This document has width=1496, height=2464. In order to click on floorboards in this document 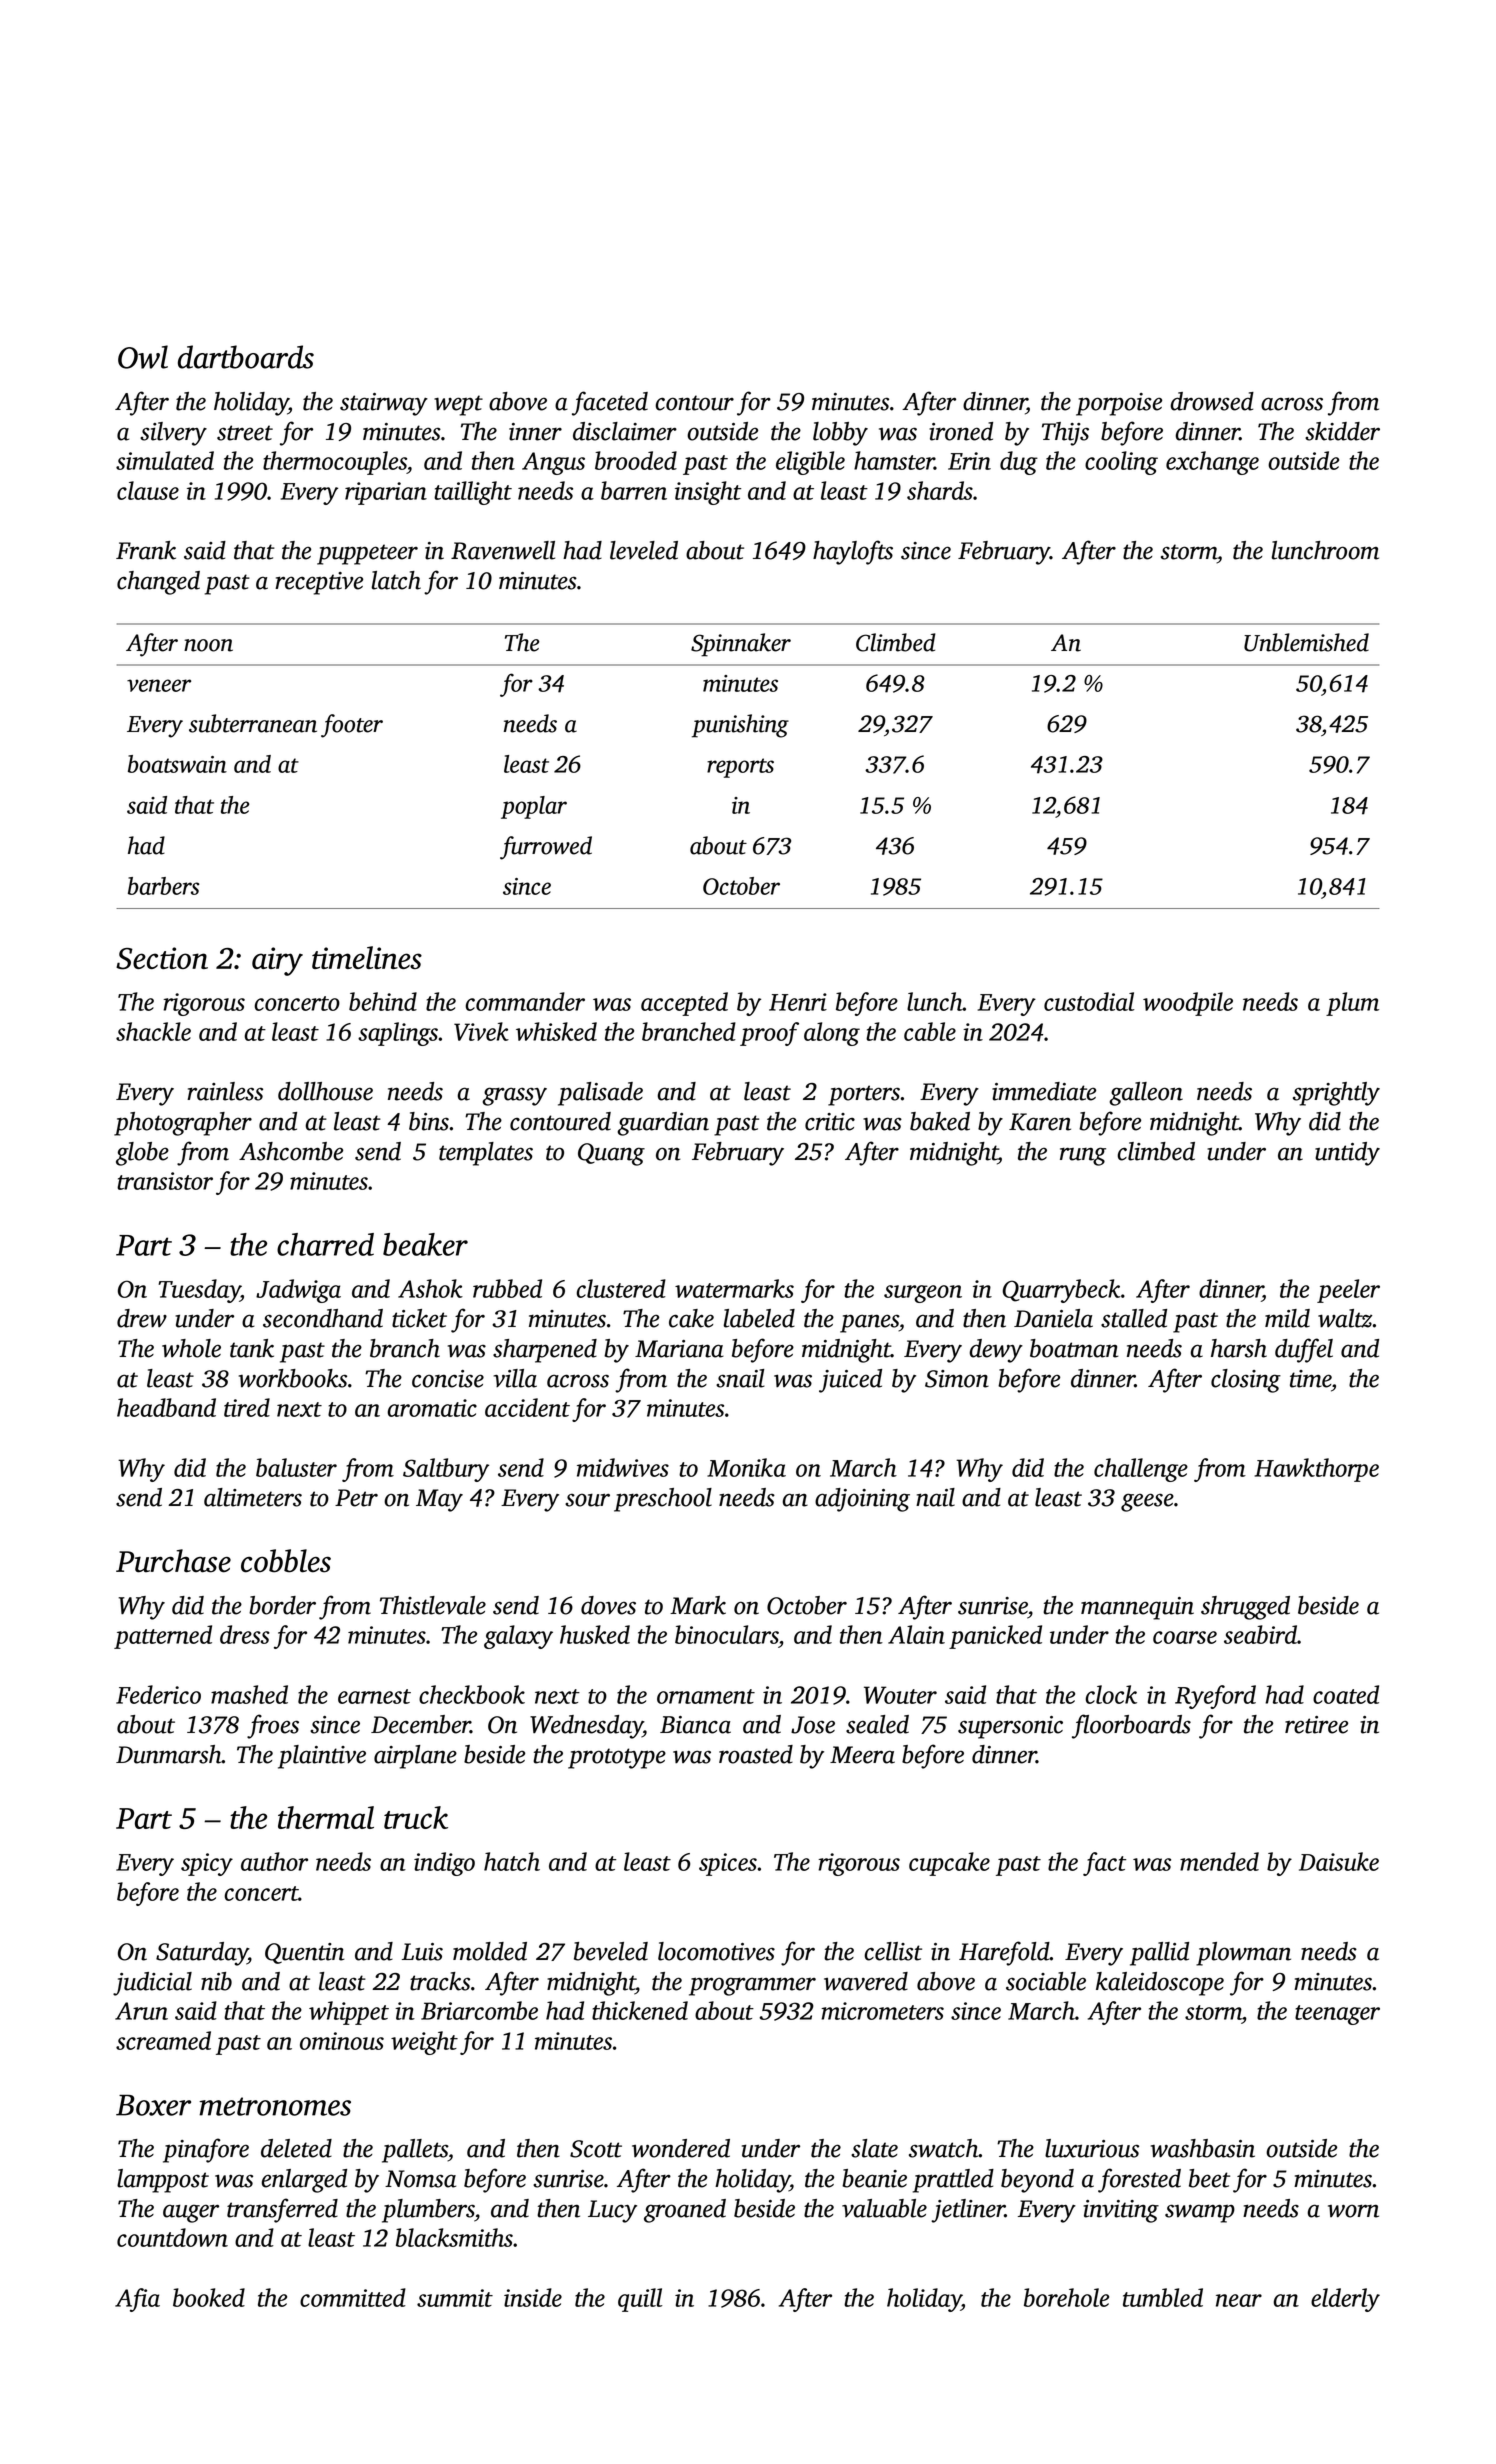, I will do `click(1131, 1726)`.
